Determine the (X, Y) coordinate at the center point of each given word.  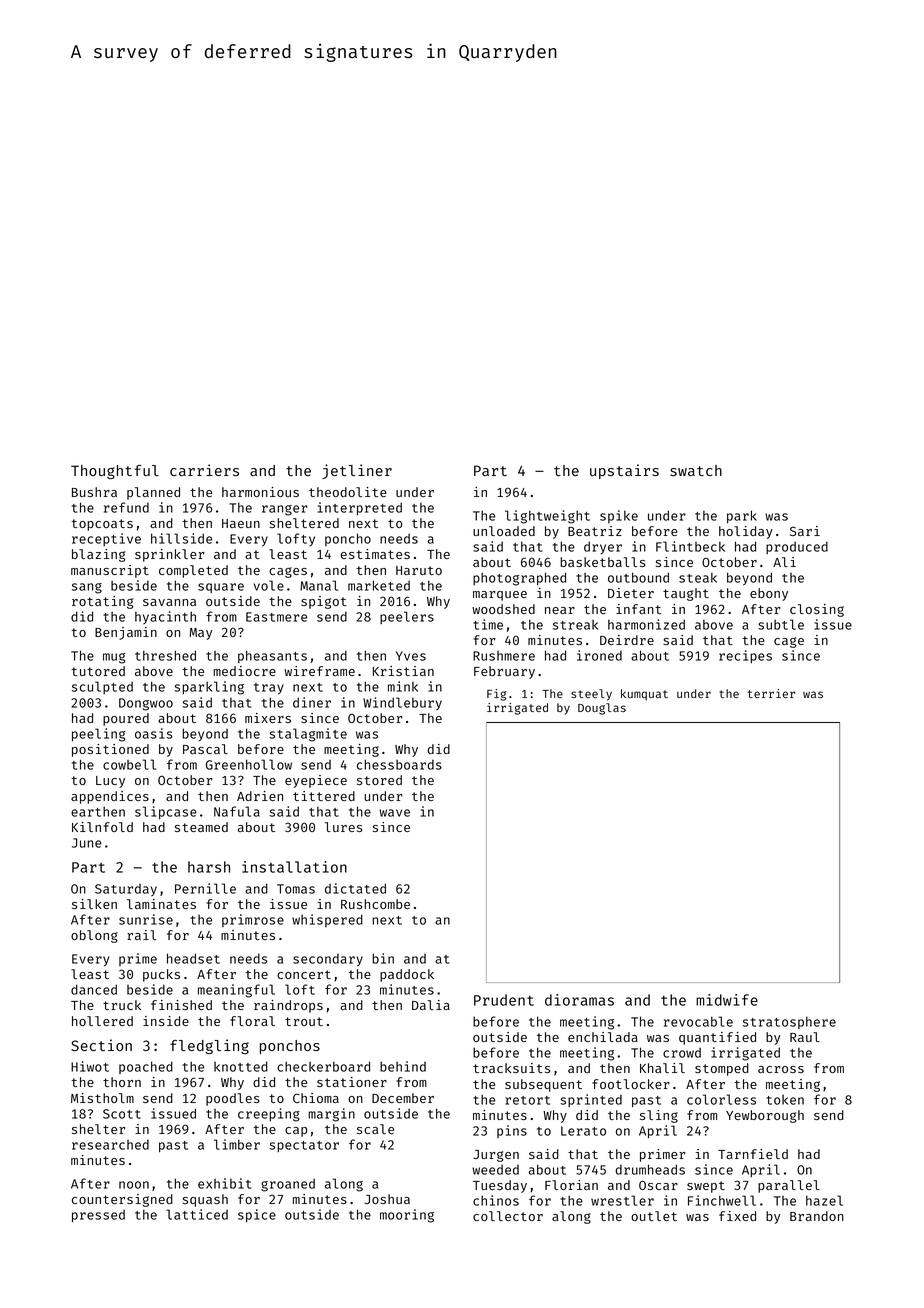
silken (94, 904)
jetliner (357, 471)
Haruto (419, 570)
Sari (805, 531)
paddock (407, 975)
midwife (727, 1000)
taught (686, 594)
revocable (698, 1021)
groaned (288, 1185)
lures (343, 827)
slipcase (166, 812)
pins (512, 1131)
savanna (169, 602)
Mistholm (102, 1098)
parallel (789, 1186)
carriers (204, 470)
